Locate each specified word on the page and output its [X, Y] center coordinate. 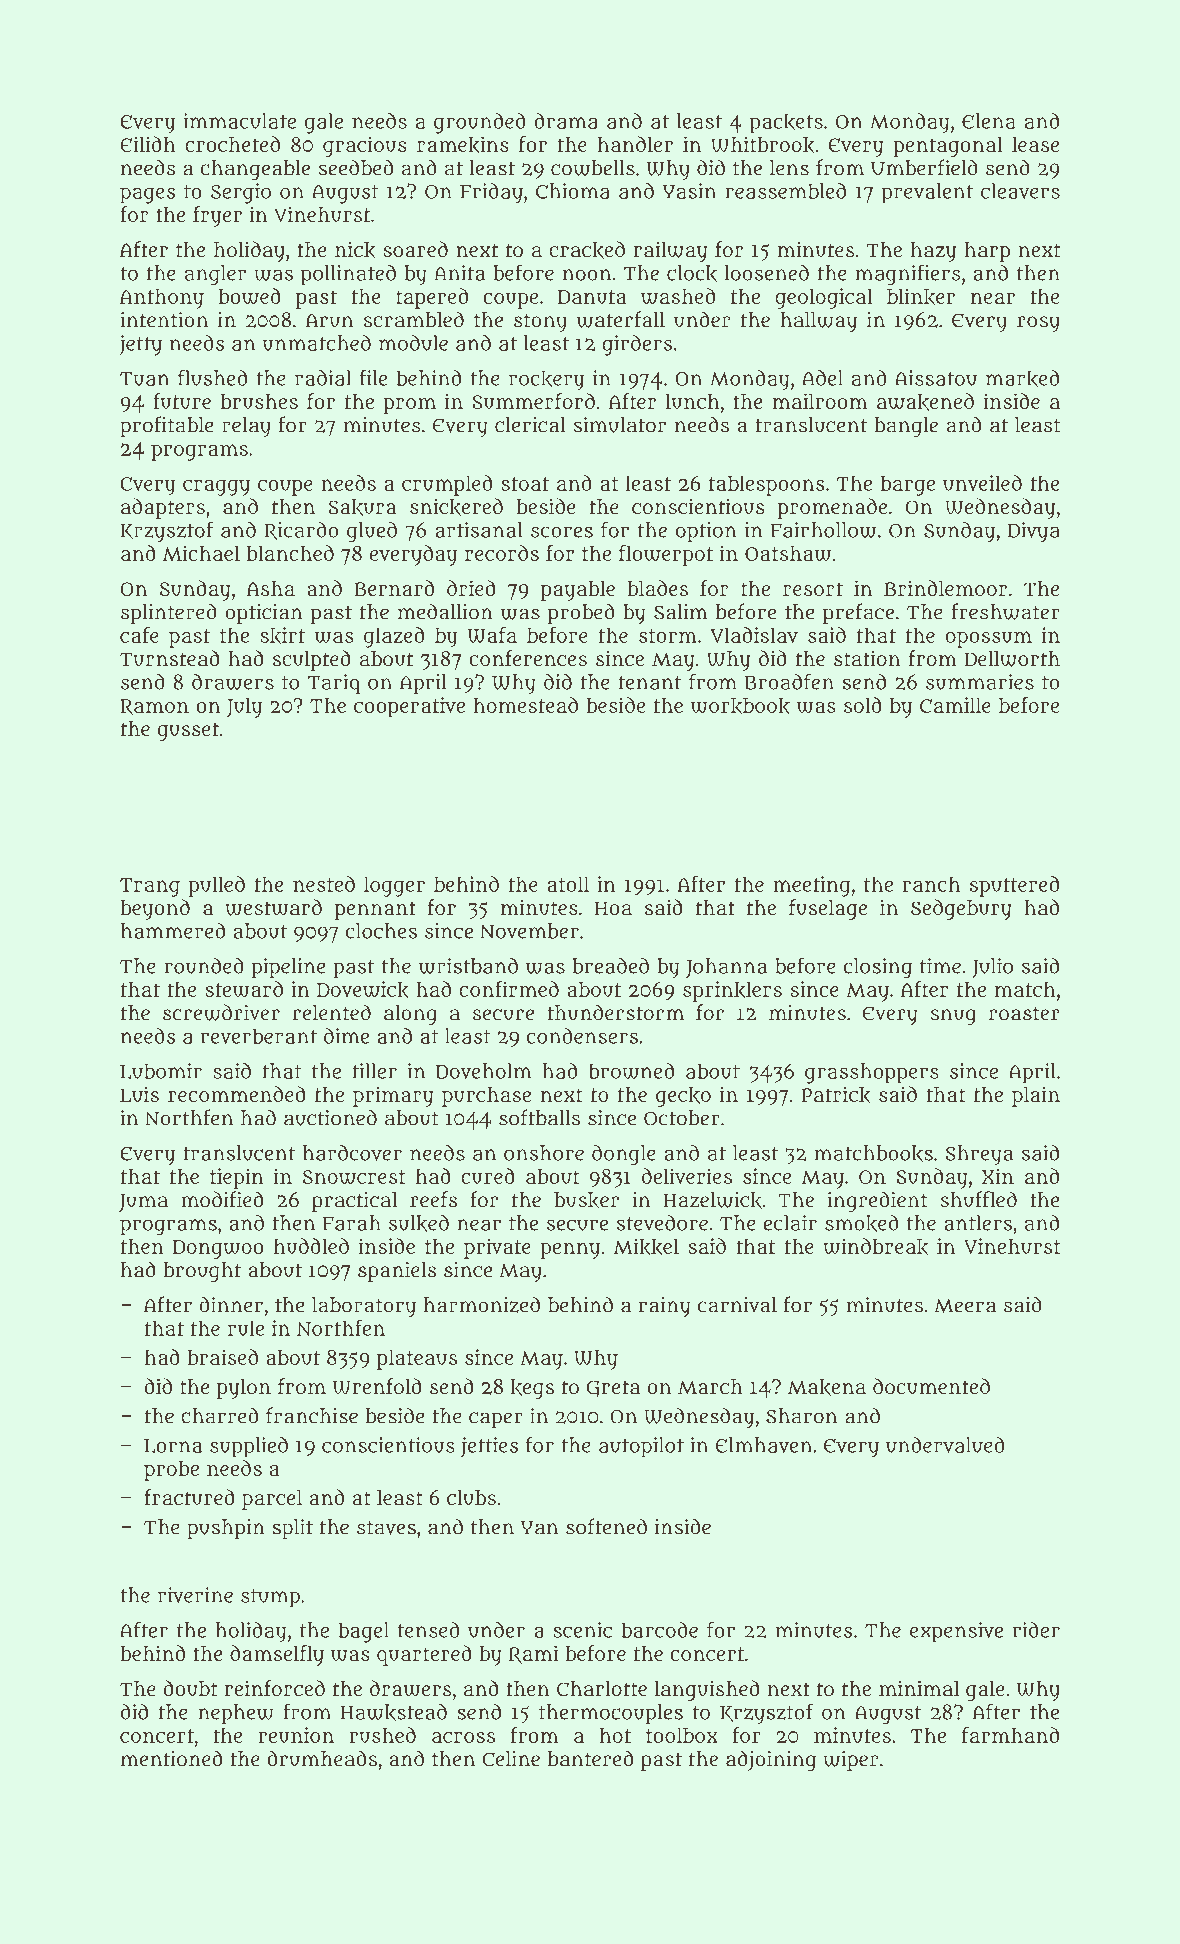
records [502, 553]
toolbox [682, 1735]
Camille [955, 705]
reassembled [785, 191]
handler [635, 144]
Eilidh [148, 144]
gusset [188, 731]
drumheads [322, 1758]
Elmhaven [763, 1445]
